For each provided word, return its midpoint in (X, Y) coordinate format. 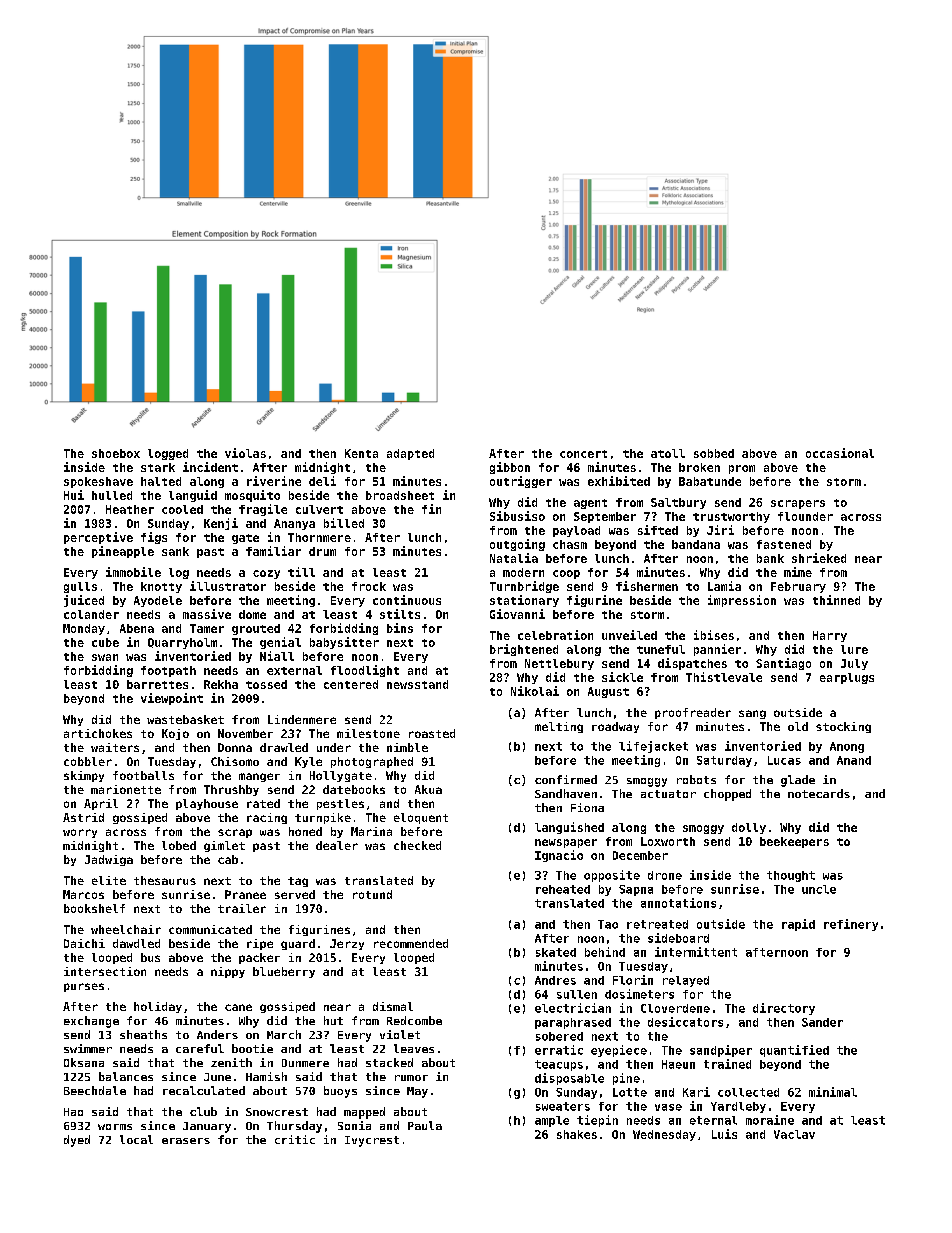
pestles (340, 804)
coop (566, 574)
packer (259, 958)
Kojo (175, 734)
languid (193, 496)
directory (784, 1009)
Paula (425, 1125)
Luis (724, 1134)
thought (791, 876)
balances (126, 1076)
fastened (784, 544)
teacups (559, 1065)
